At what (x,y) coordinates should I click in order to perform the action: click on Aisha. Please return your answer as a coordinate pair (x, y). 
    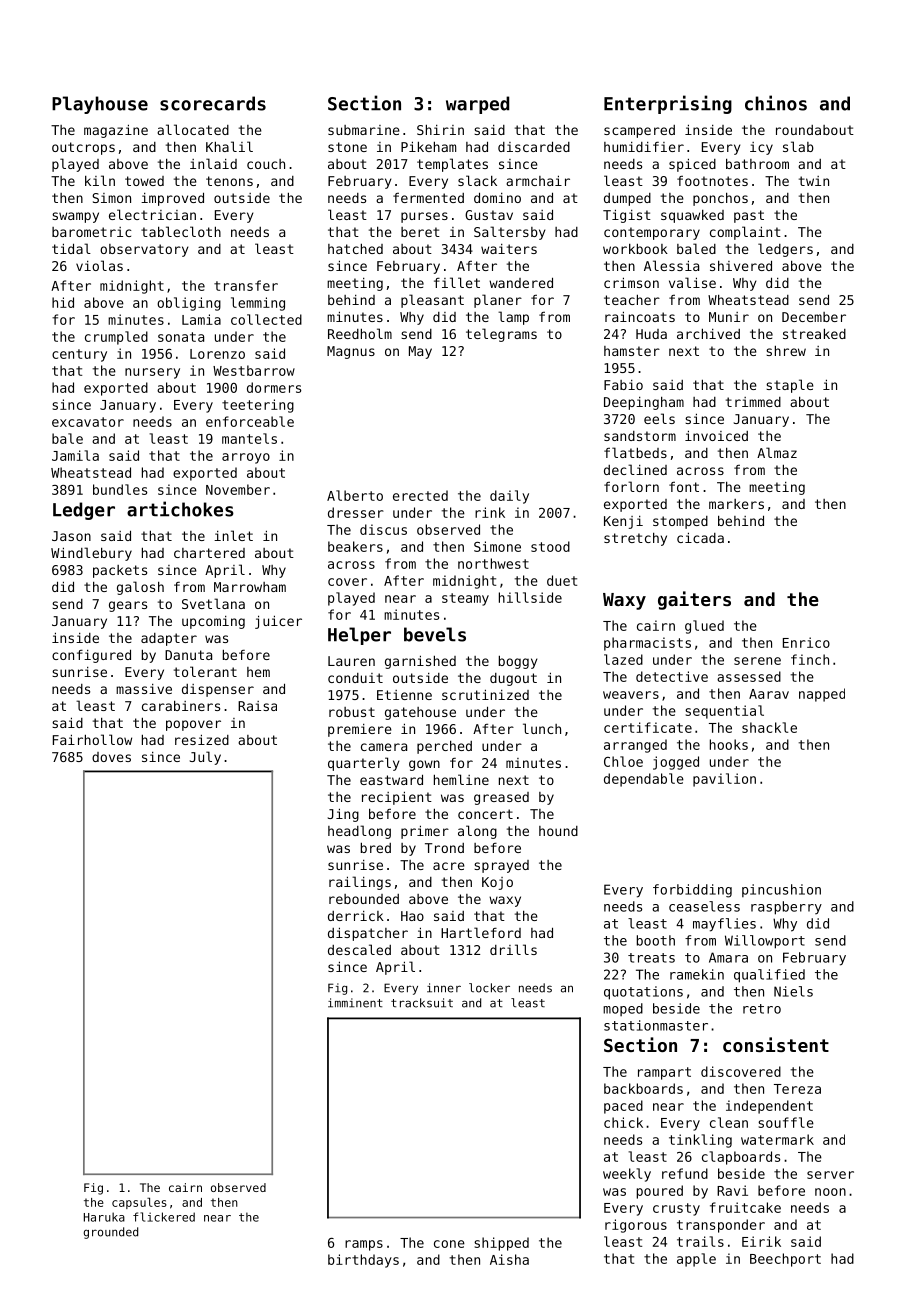
    Looking at the image, I should click on (509, 1259).
